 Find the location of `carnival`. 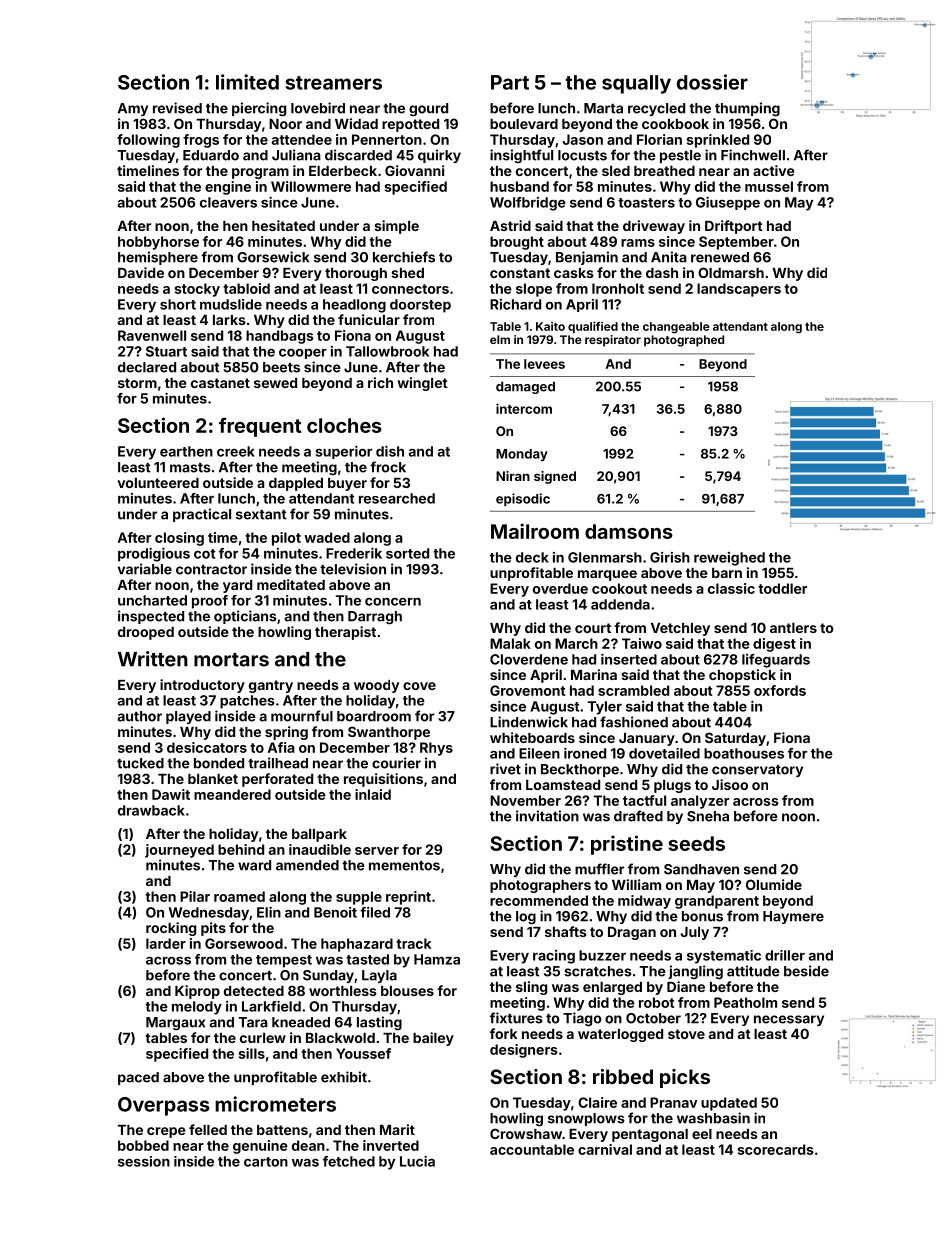

carnival is located at coordinates (605, 1149).
